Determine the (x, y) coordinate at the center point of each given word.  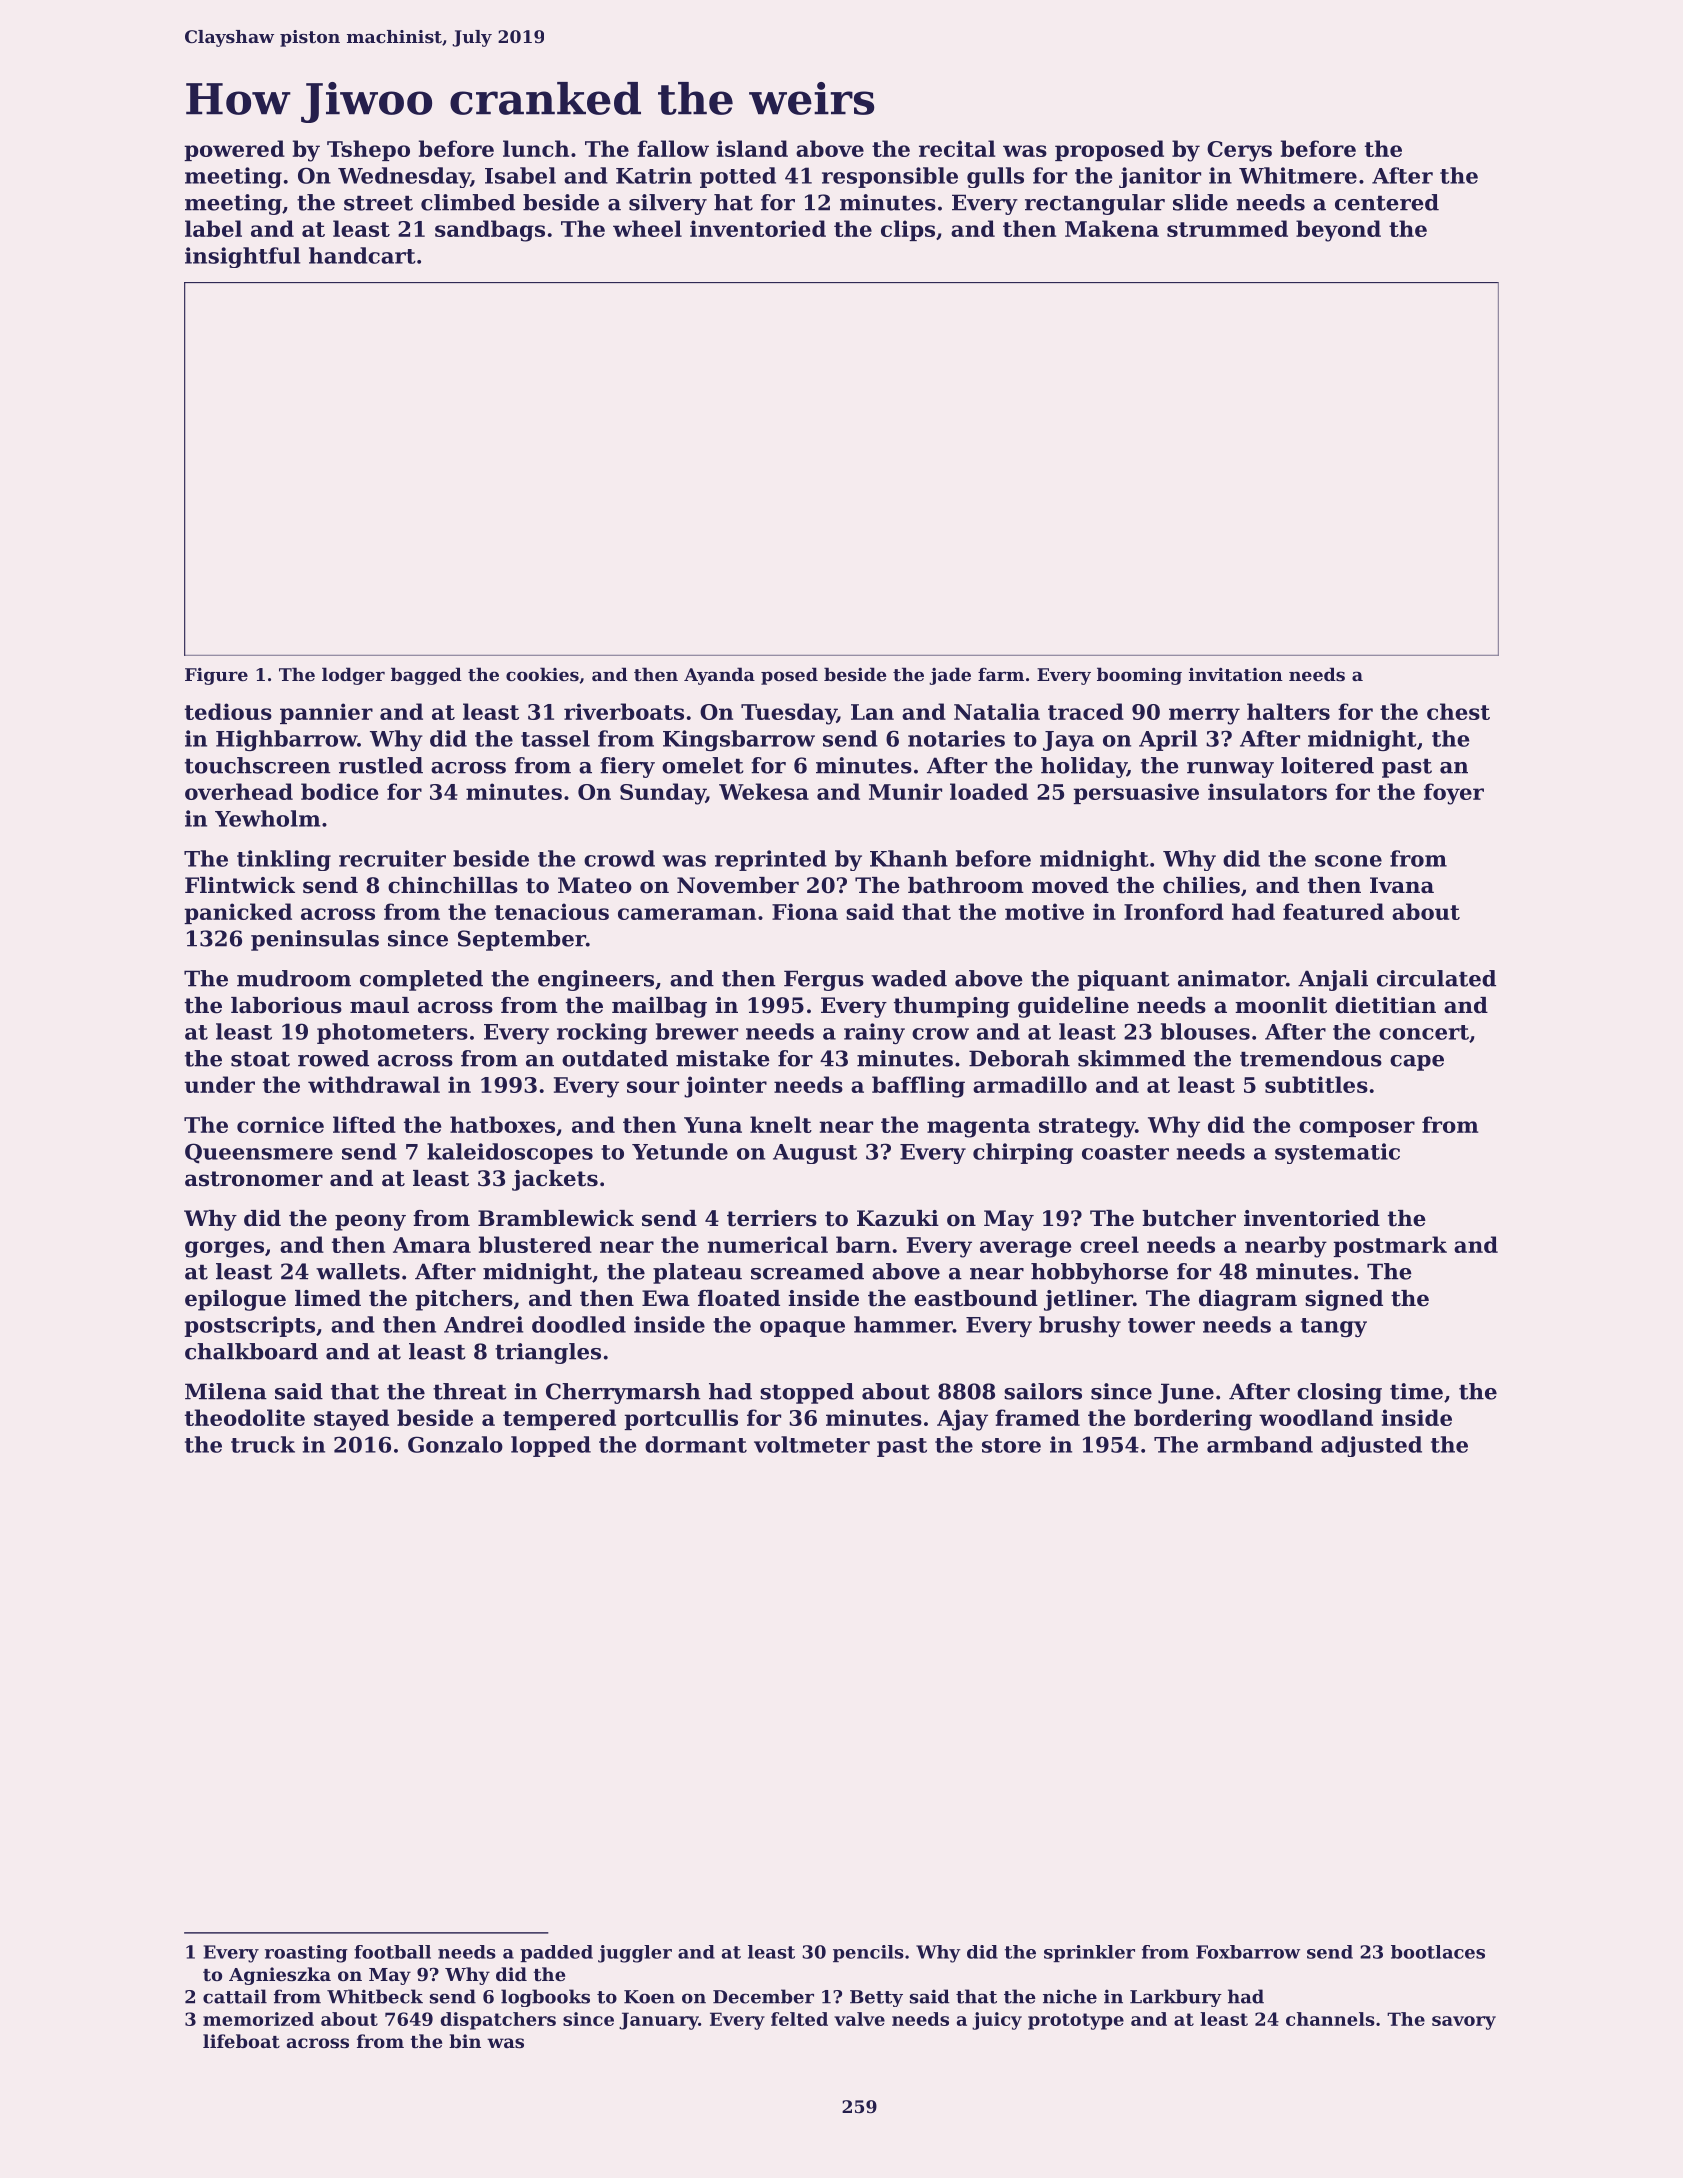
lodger (353, 676)
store (1011, 1445)
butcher (1189, 1218)
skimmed (1132, 1058)
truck (263, 1444)
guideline (1073, 1007)
